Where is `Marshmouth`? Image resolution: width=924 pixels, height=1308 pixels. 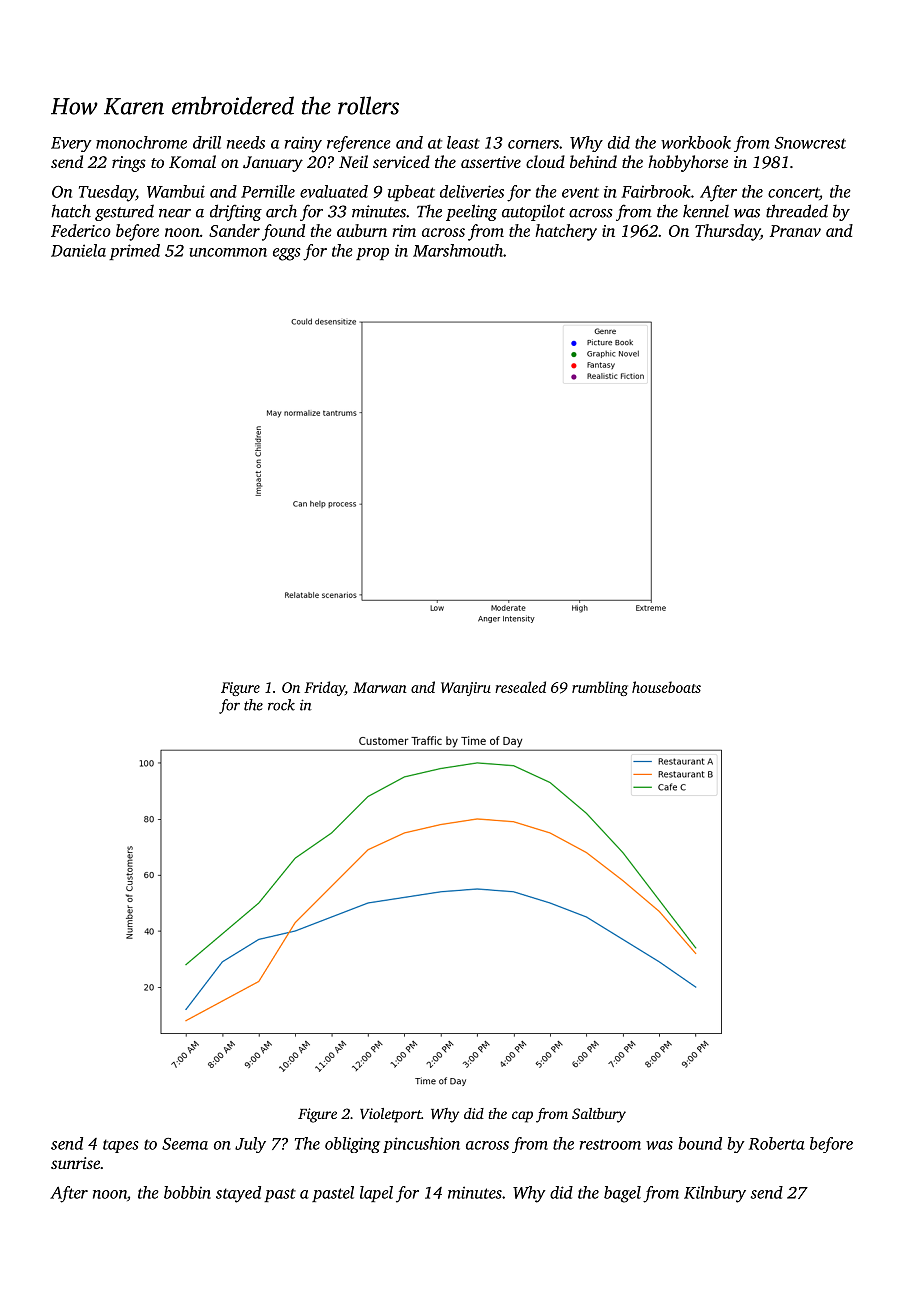
Marshmouth is located at coordinates (458, 250).
